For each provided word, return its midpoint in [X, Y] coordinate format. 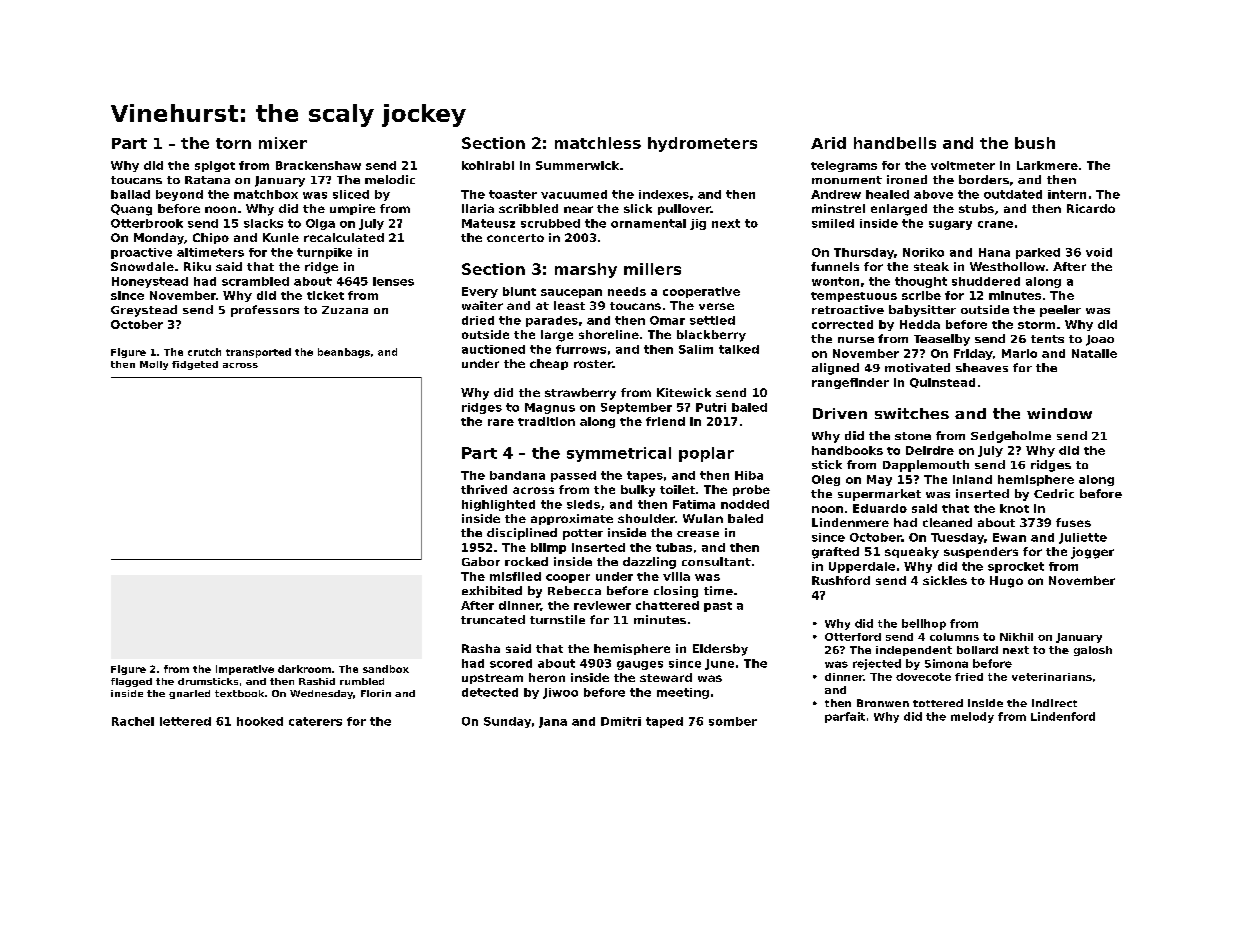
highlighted [498, 505]
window [1059, 413]
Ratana [207, 180]
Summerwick [577, 165]
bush [1035, 143]
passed [573, 476]
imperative [245, 670]
